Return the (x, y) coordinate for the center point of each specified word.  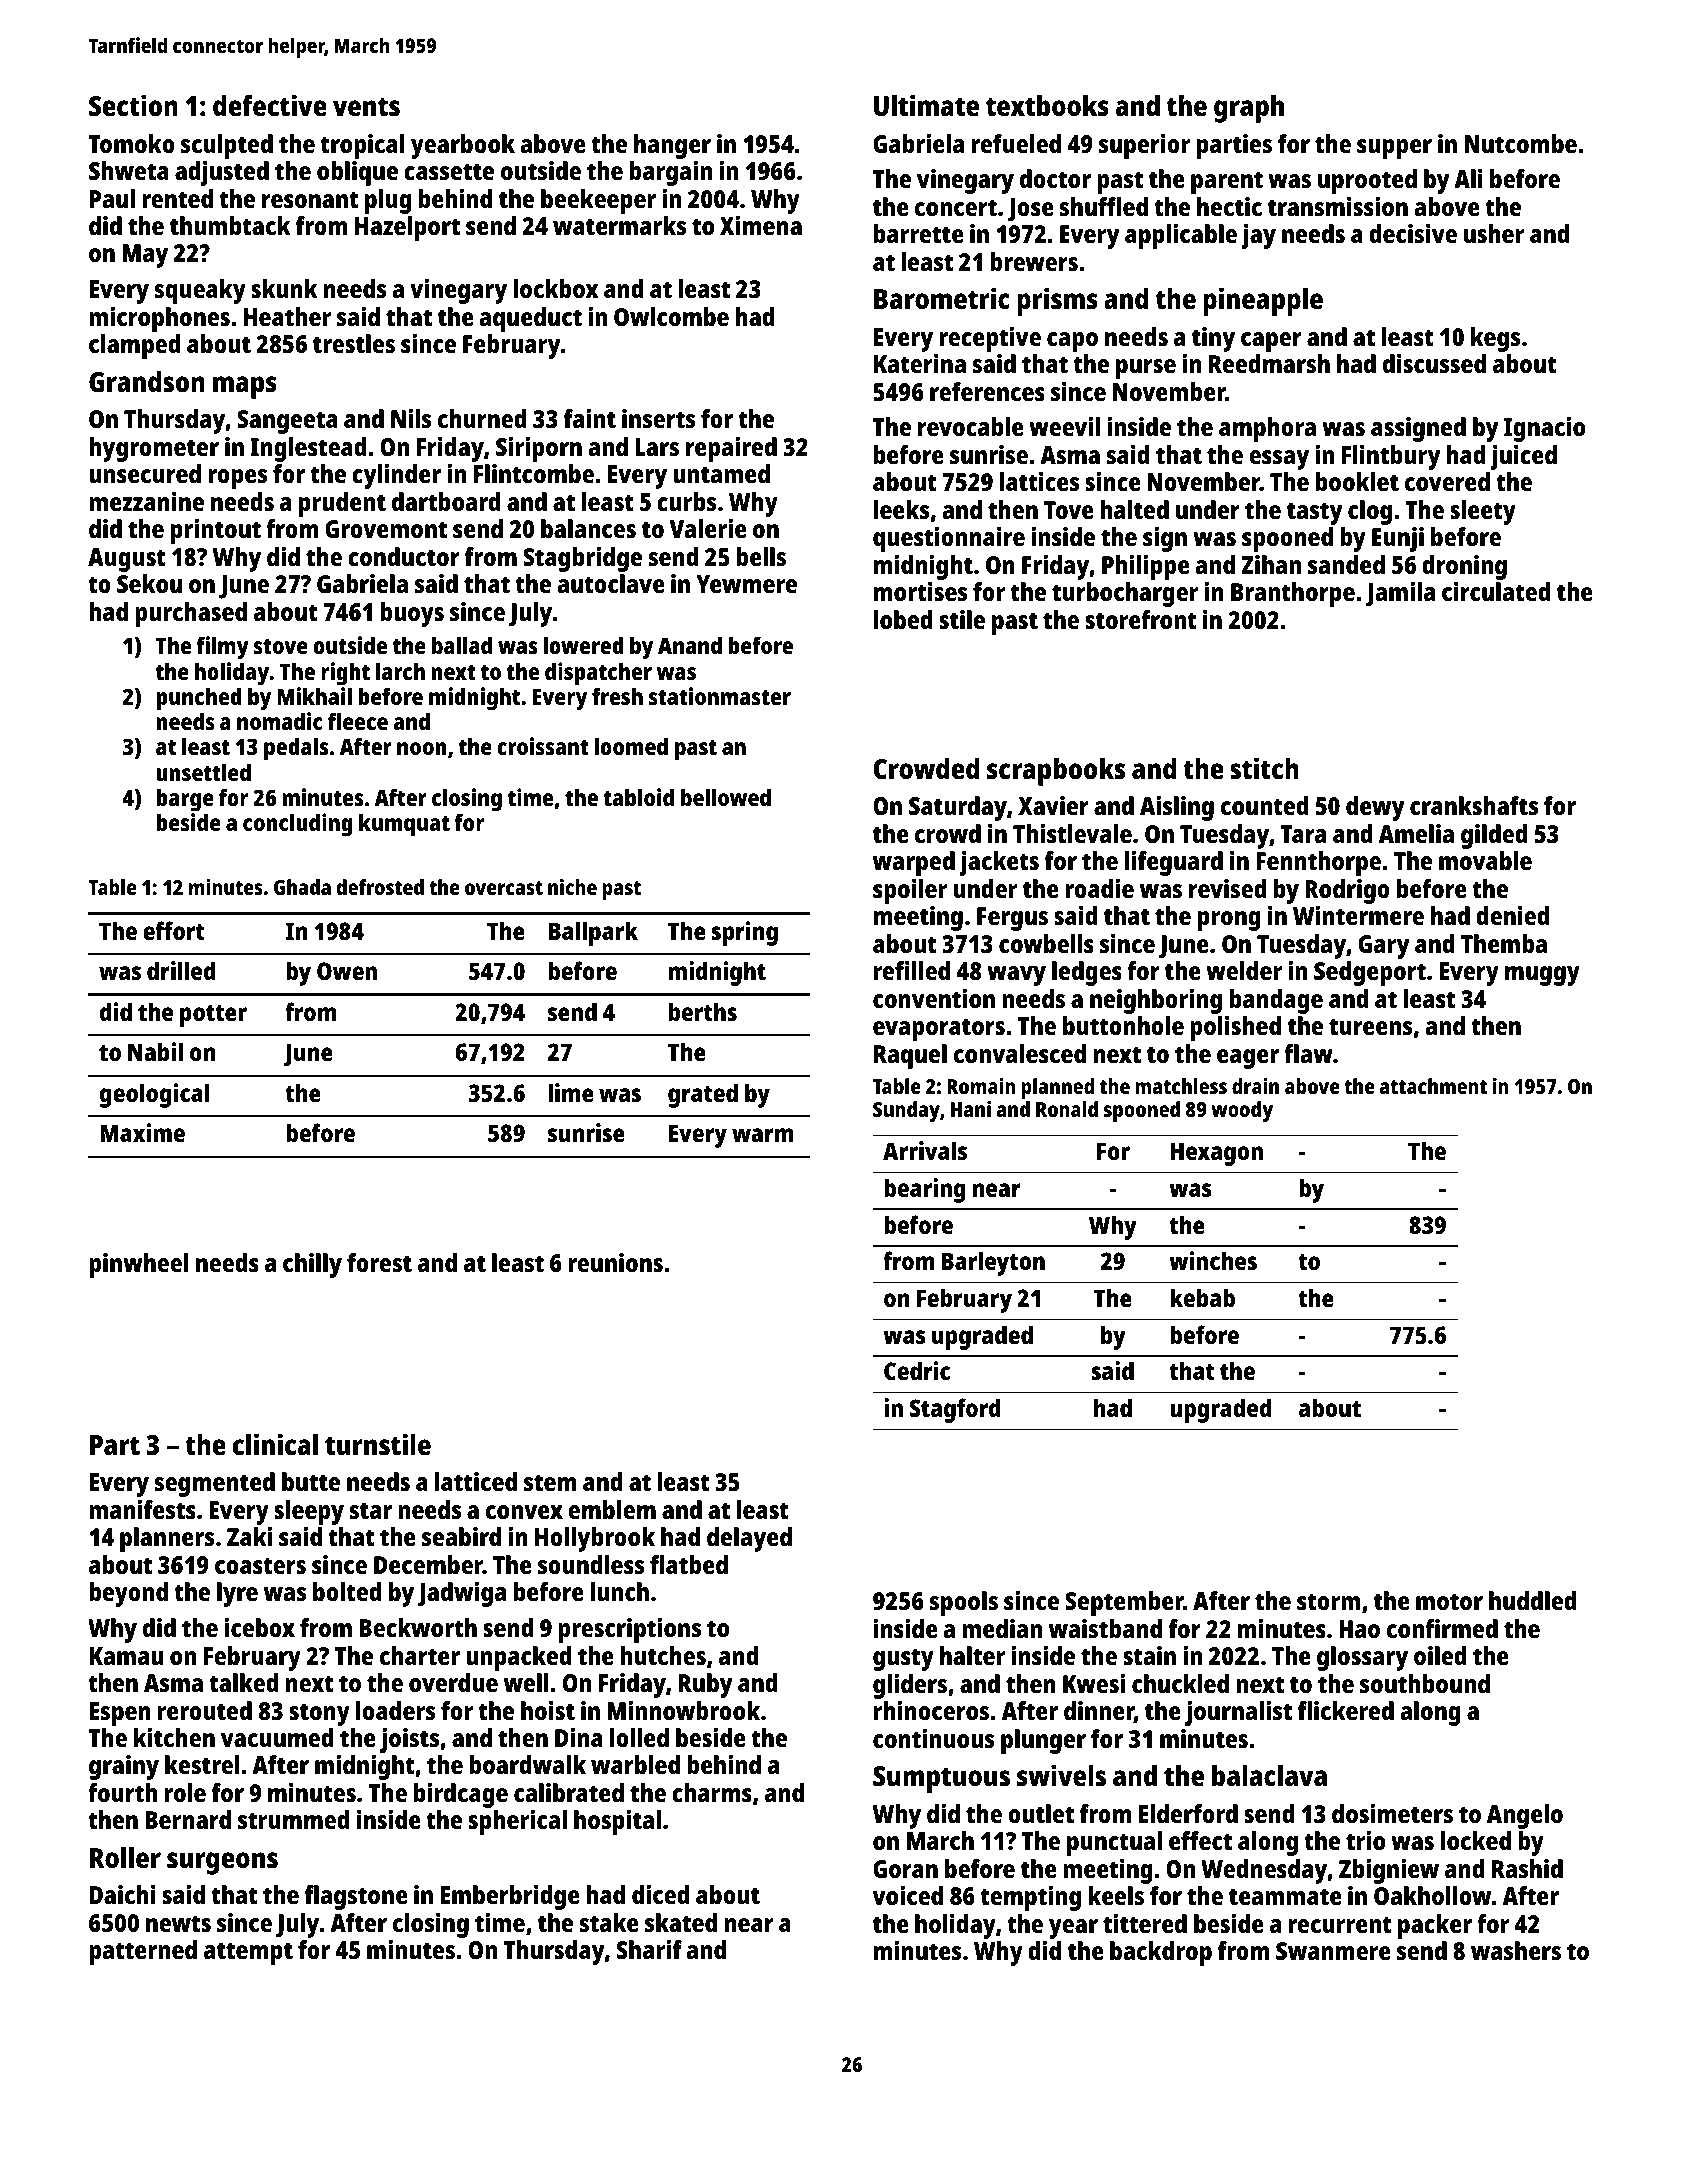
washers (1516, 1950)
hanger (672, 146)
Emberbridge (510, 1897)
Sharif (649, 1949)
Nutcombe (1521, 143)
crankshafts (1474, 805)
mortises (920, 591)
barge (185, 800)
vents (366, 107)
